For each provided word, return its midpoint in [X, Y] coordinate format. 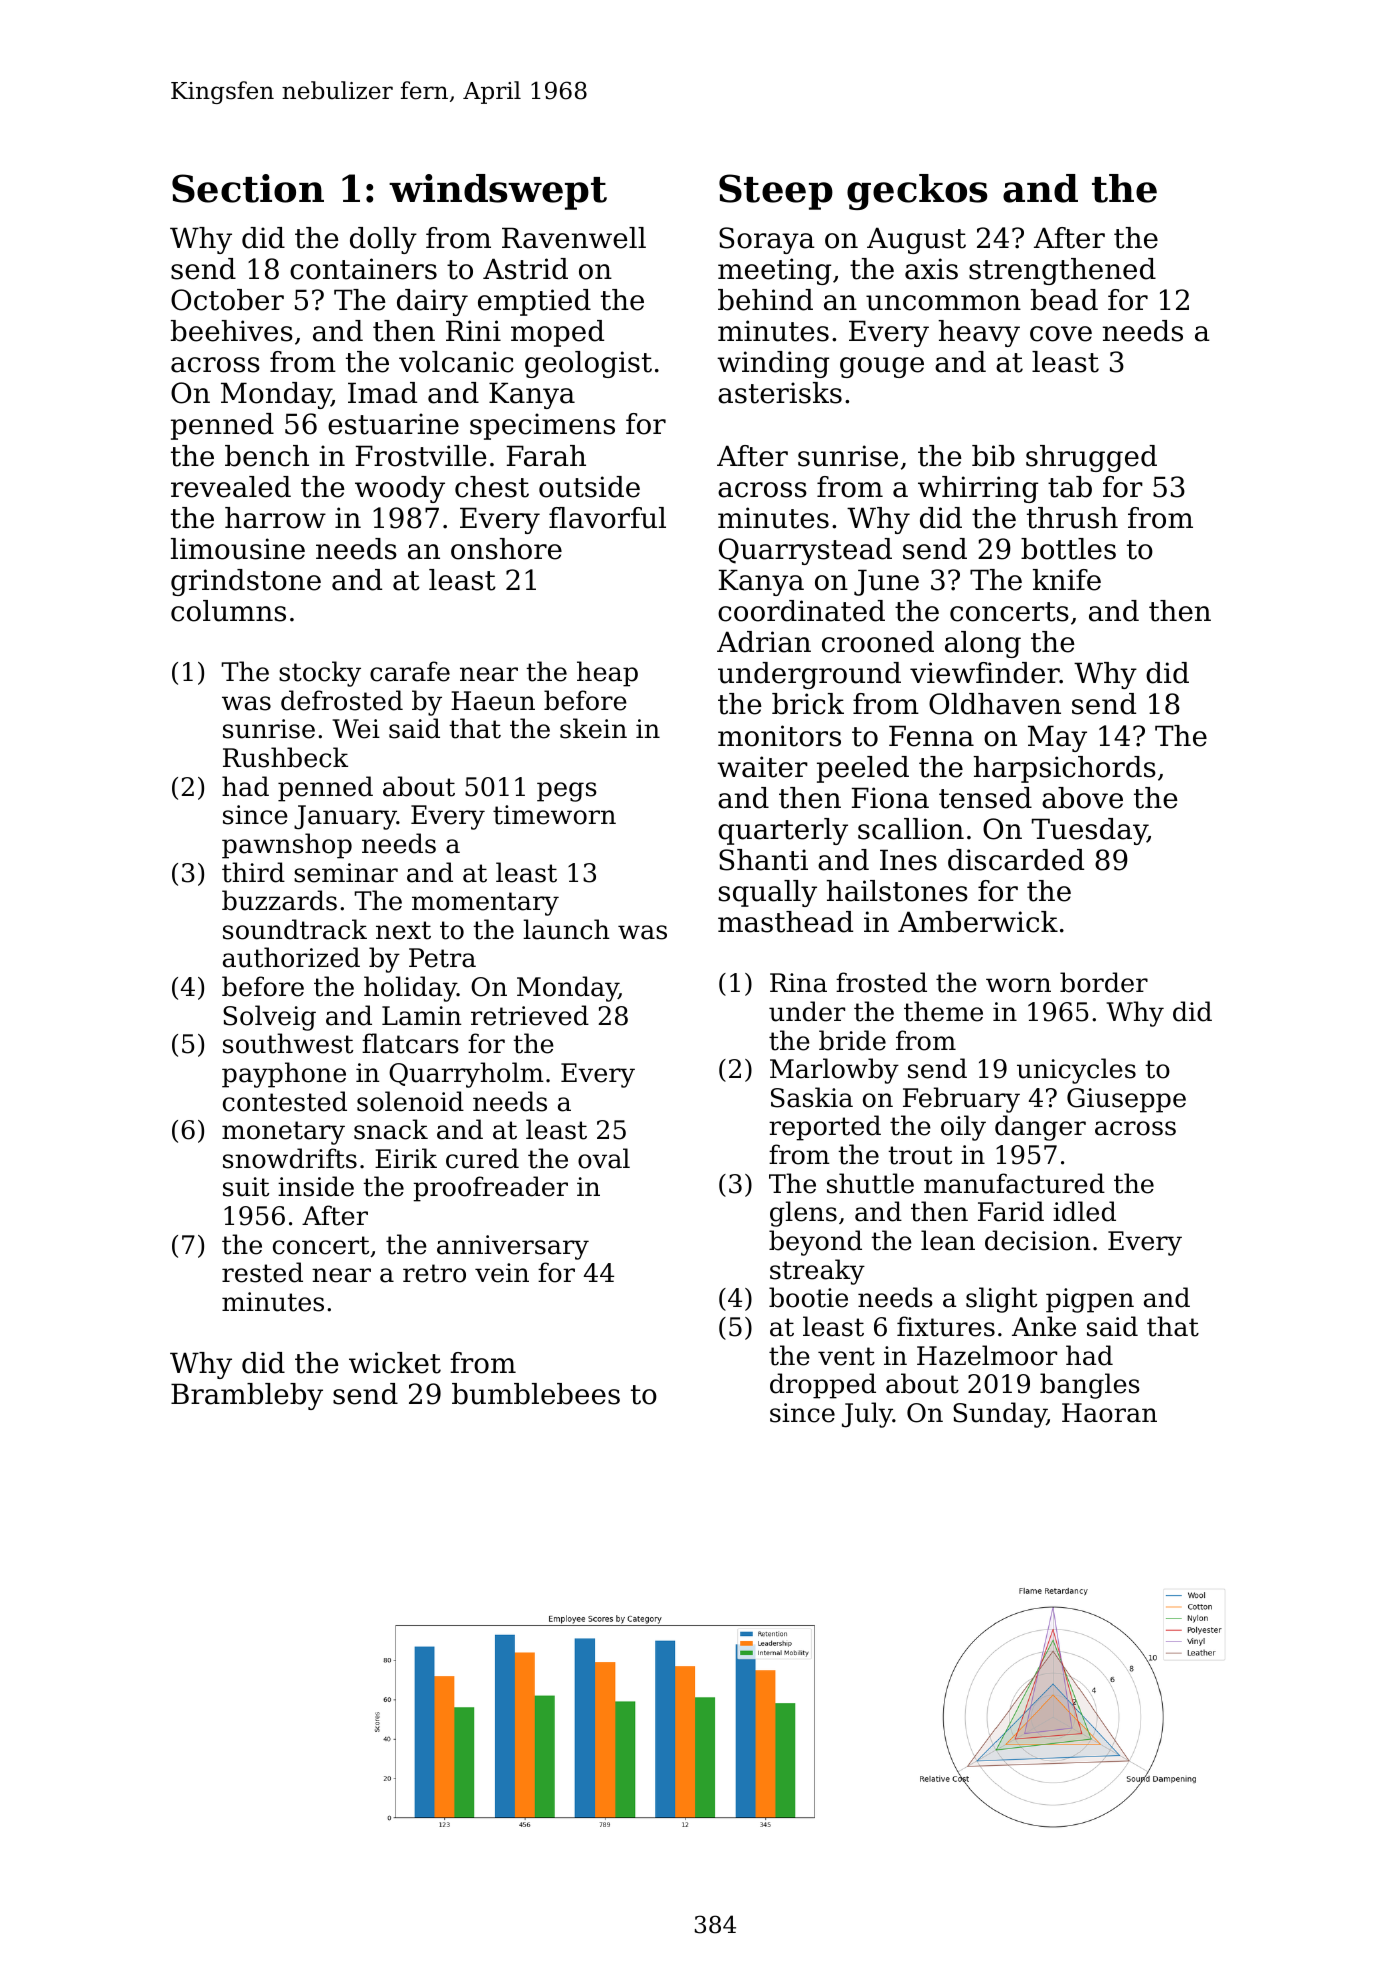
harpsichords [1064, 769]
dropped [823, 1386]
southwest [288, 1043]
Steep [776, 192]
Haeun [493, 701]
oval [604, 1158]
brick [808, 704]
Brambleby [247, 1396]
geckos [917, 192]
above [1082, 798]
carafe [410, 671]
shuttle [870, 1183]
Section [248, 188]
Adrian [764, 642]
